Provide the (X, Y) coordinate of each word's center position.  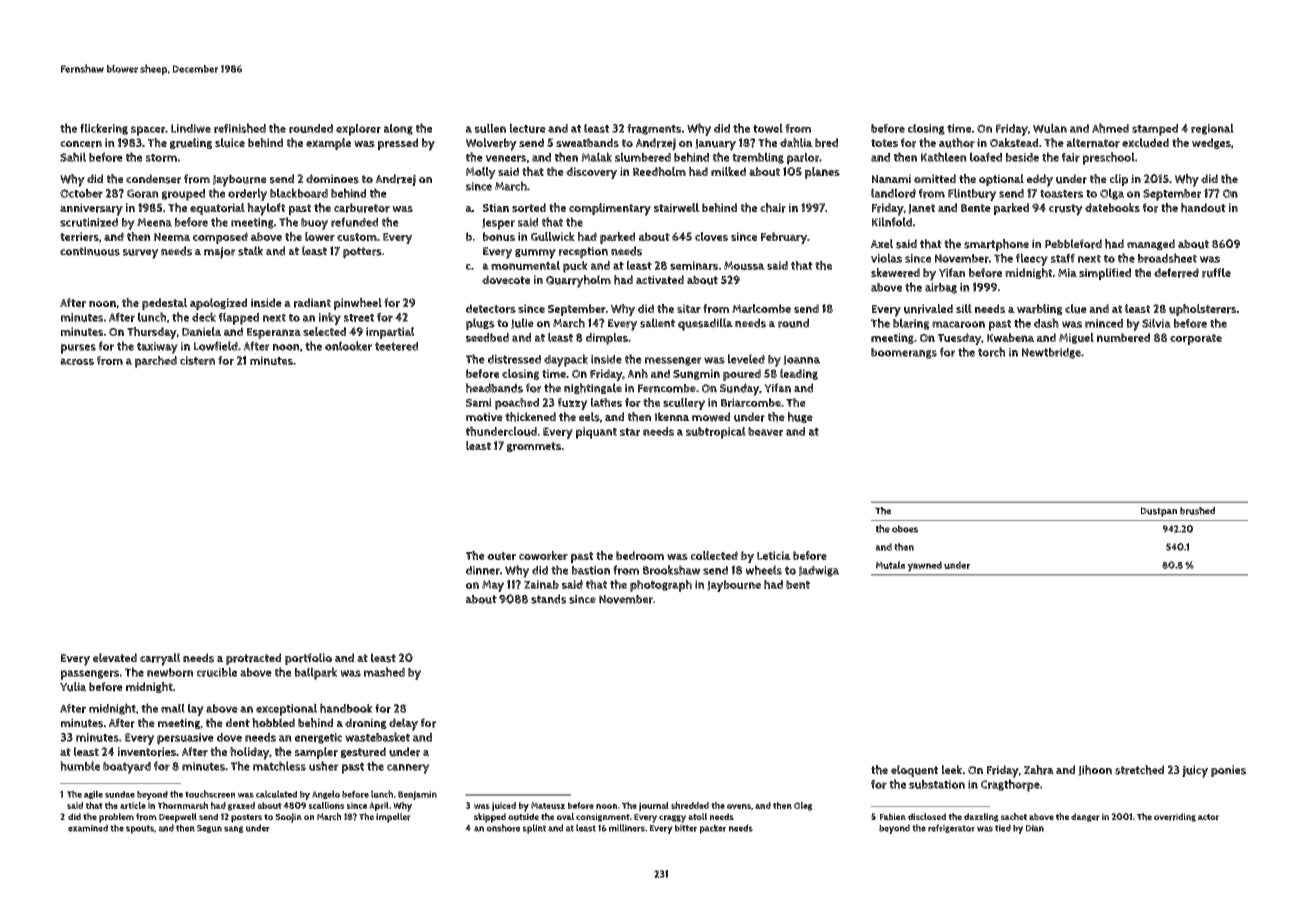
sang (234, 829)
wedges (1211, 143)
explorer (358, 130)
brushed (1197, 511)
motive (484, 416)
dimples (607, 339)
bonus (499, 236)
